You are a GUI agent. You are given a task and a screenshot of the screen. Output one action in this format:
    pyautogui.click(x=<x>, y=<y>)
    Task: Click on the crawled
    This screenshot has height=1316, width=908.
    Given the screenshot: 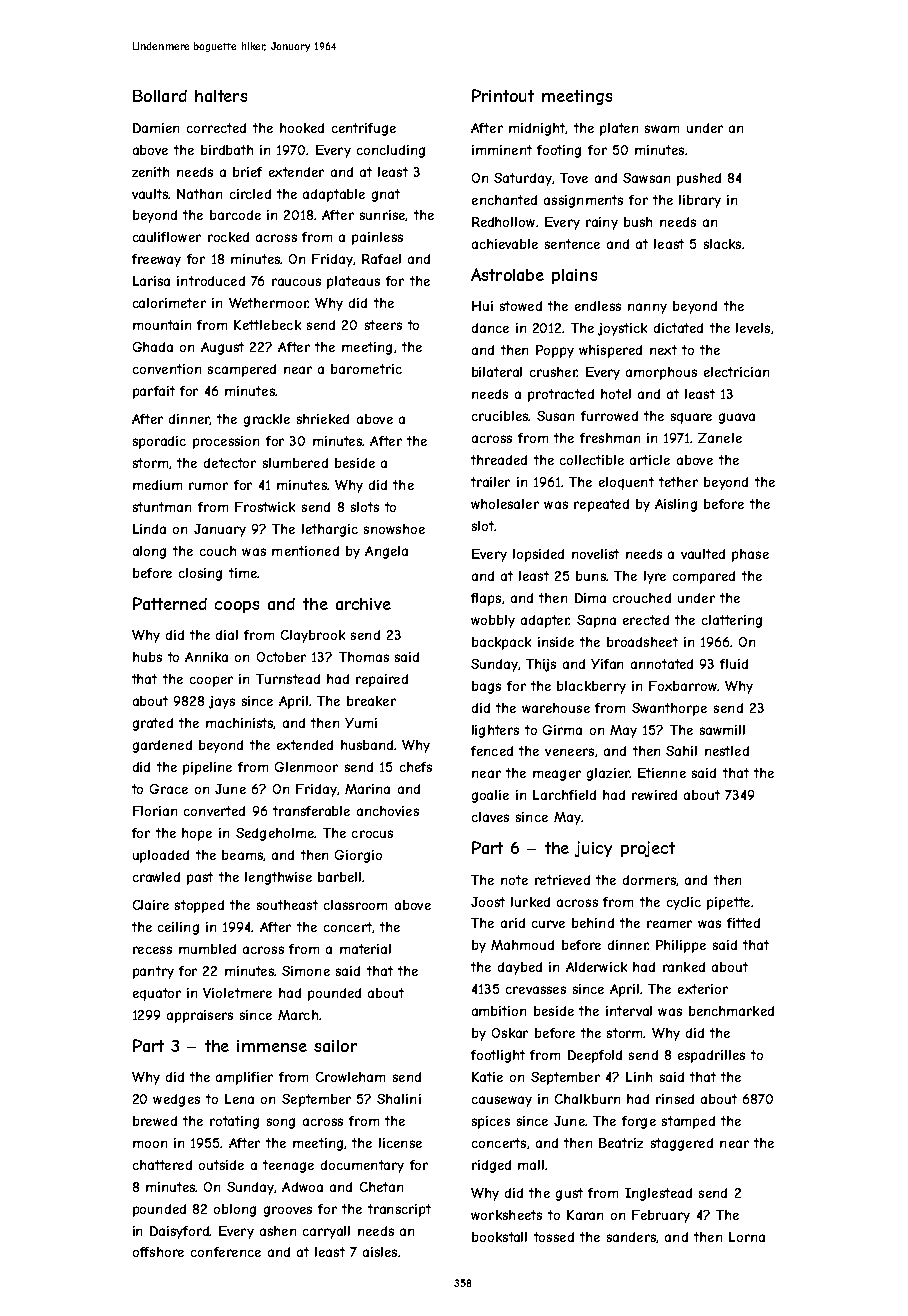 What is the action you would take?
    pyautogui.click(x=156, y=877)
